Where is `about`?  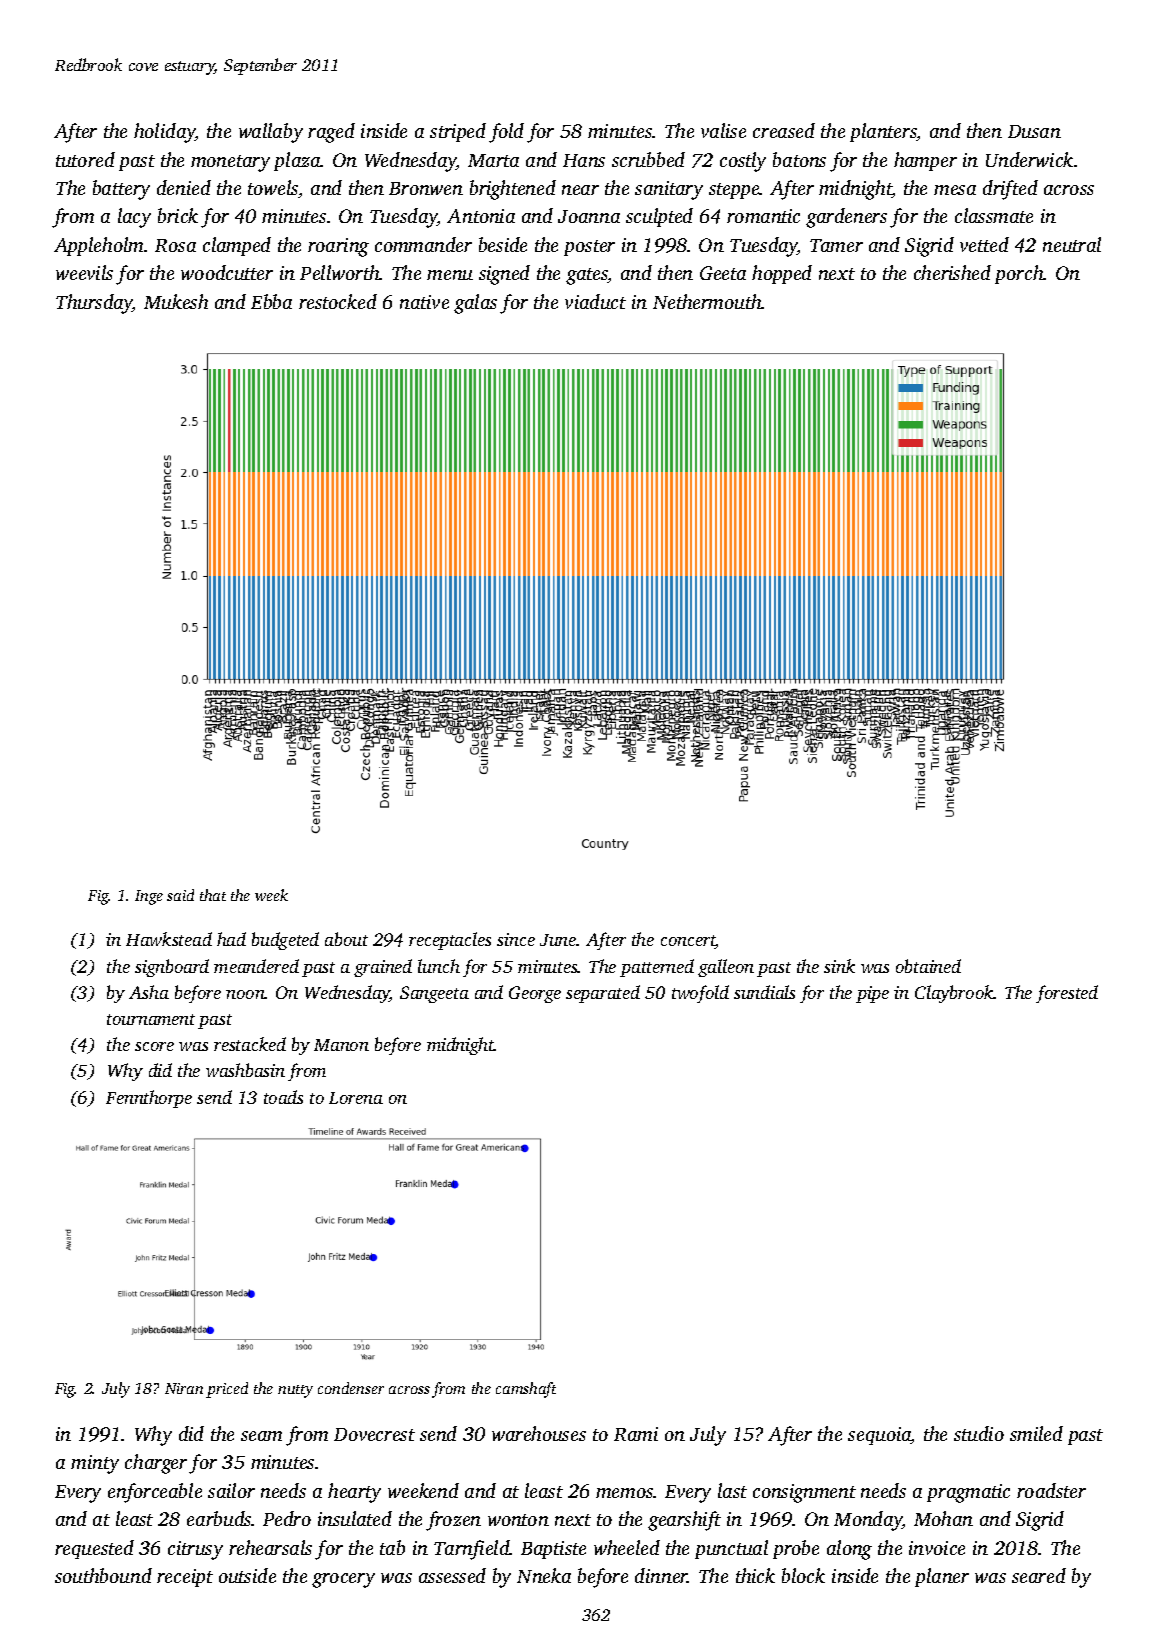 about is located at coordinates (346, 939).
